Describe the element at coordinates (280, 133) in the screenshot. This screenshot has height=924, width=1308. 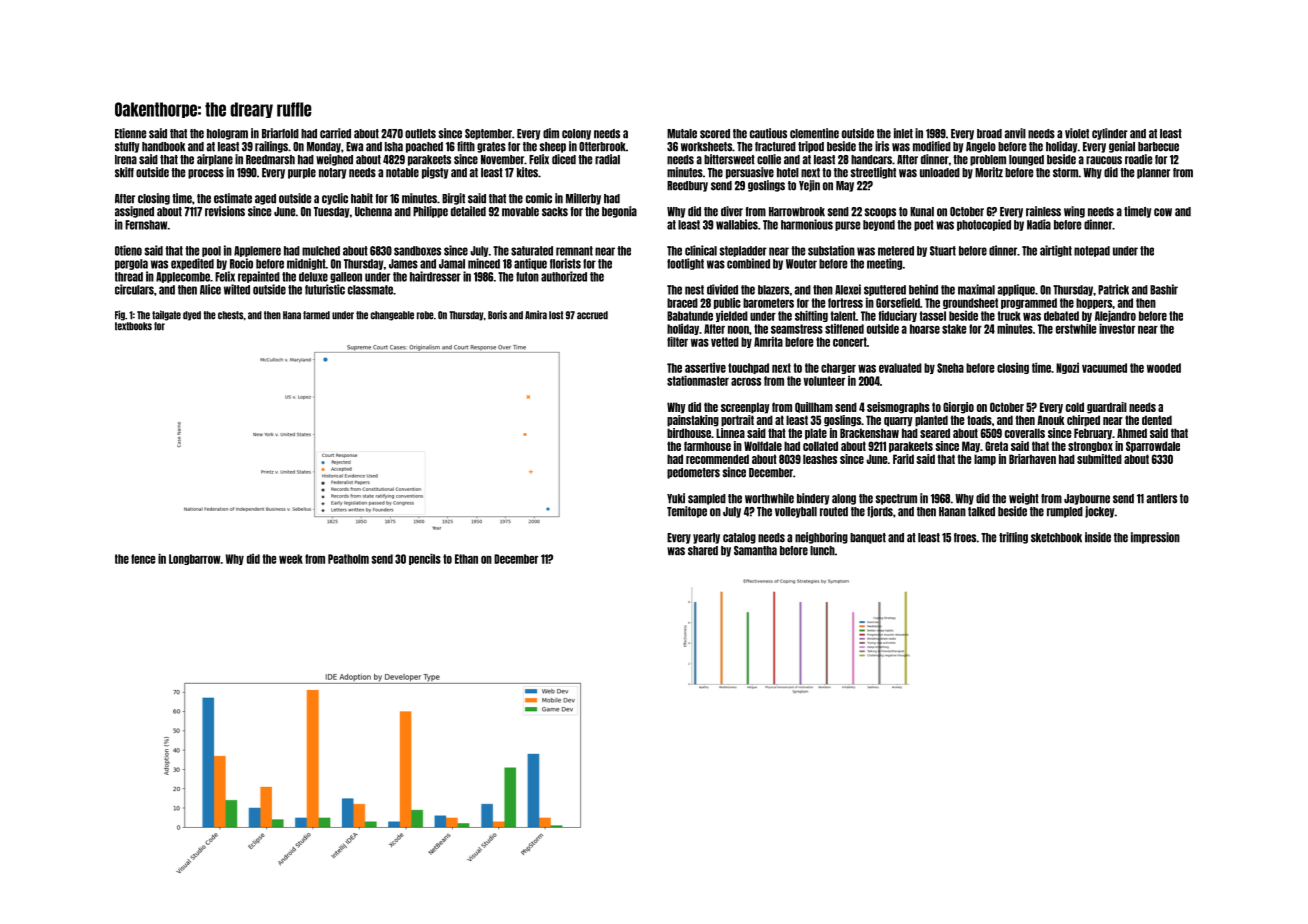
I see `Briarfold` at that location.
